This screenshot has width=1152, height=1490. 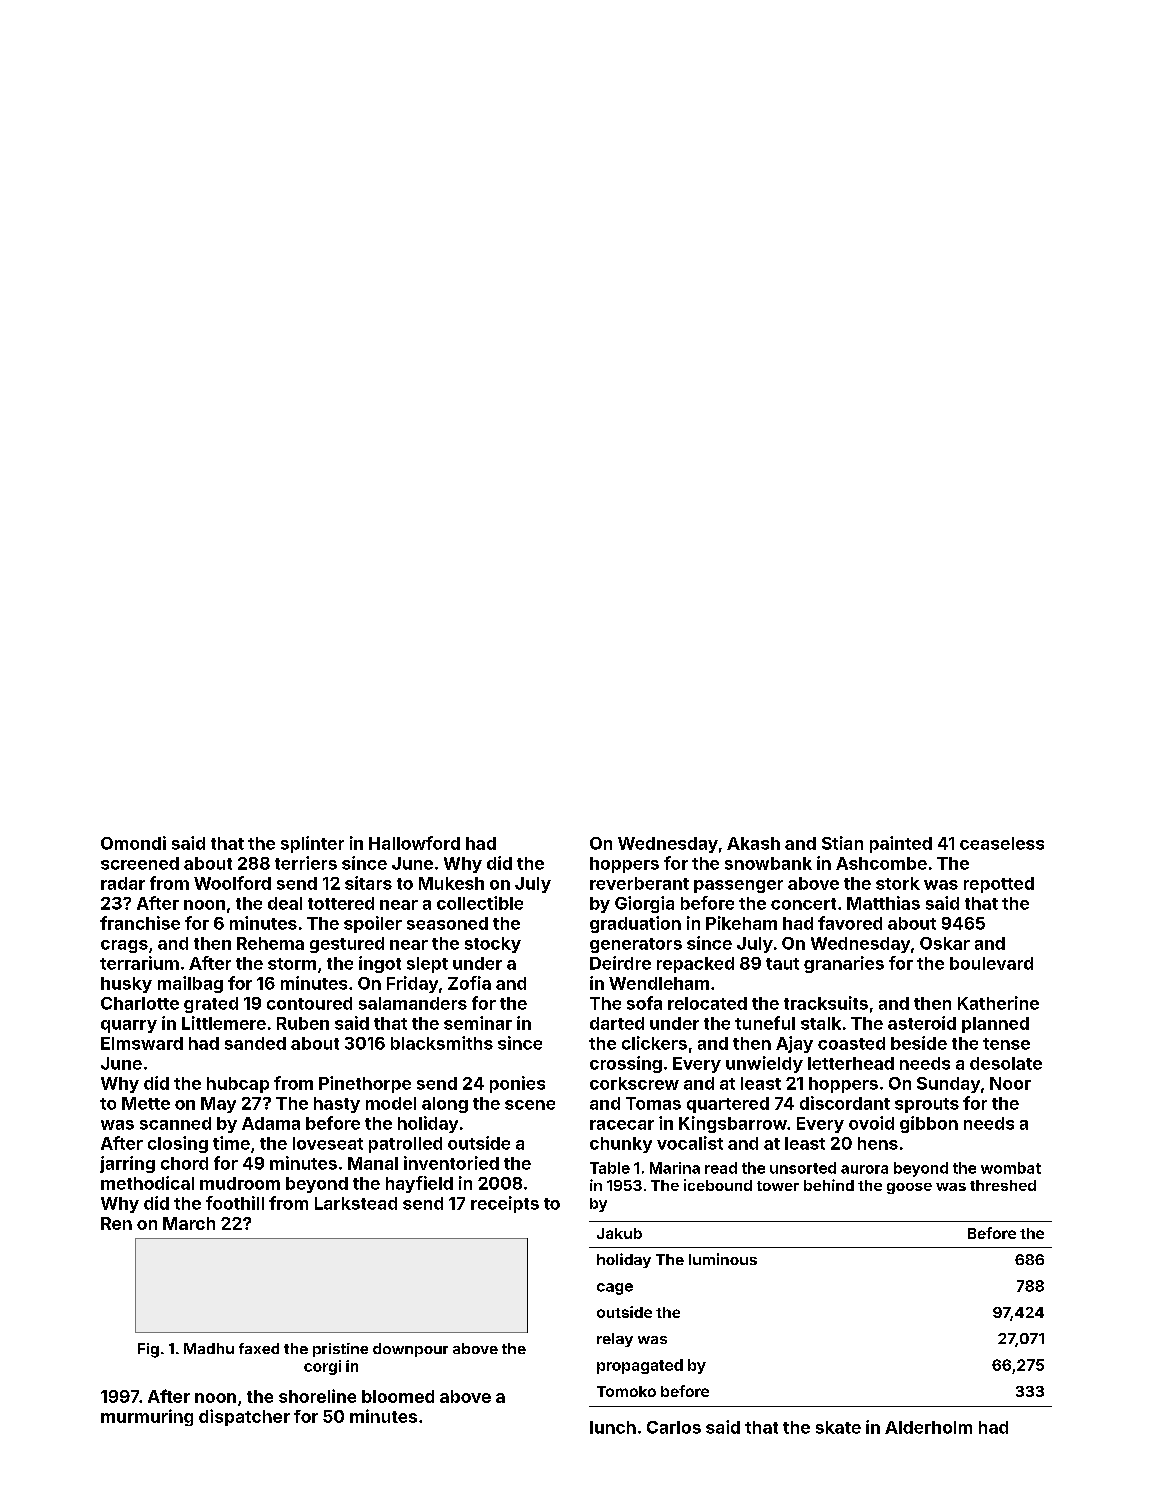 I want to click on splinter, so click(x=312, y=844).
